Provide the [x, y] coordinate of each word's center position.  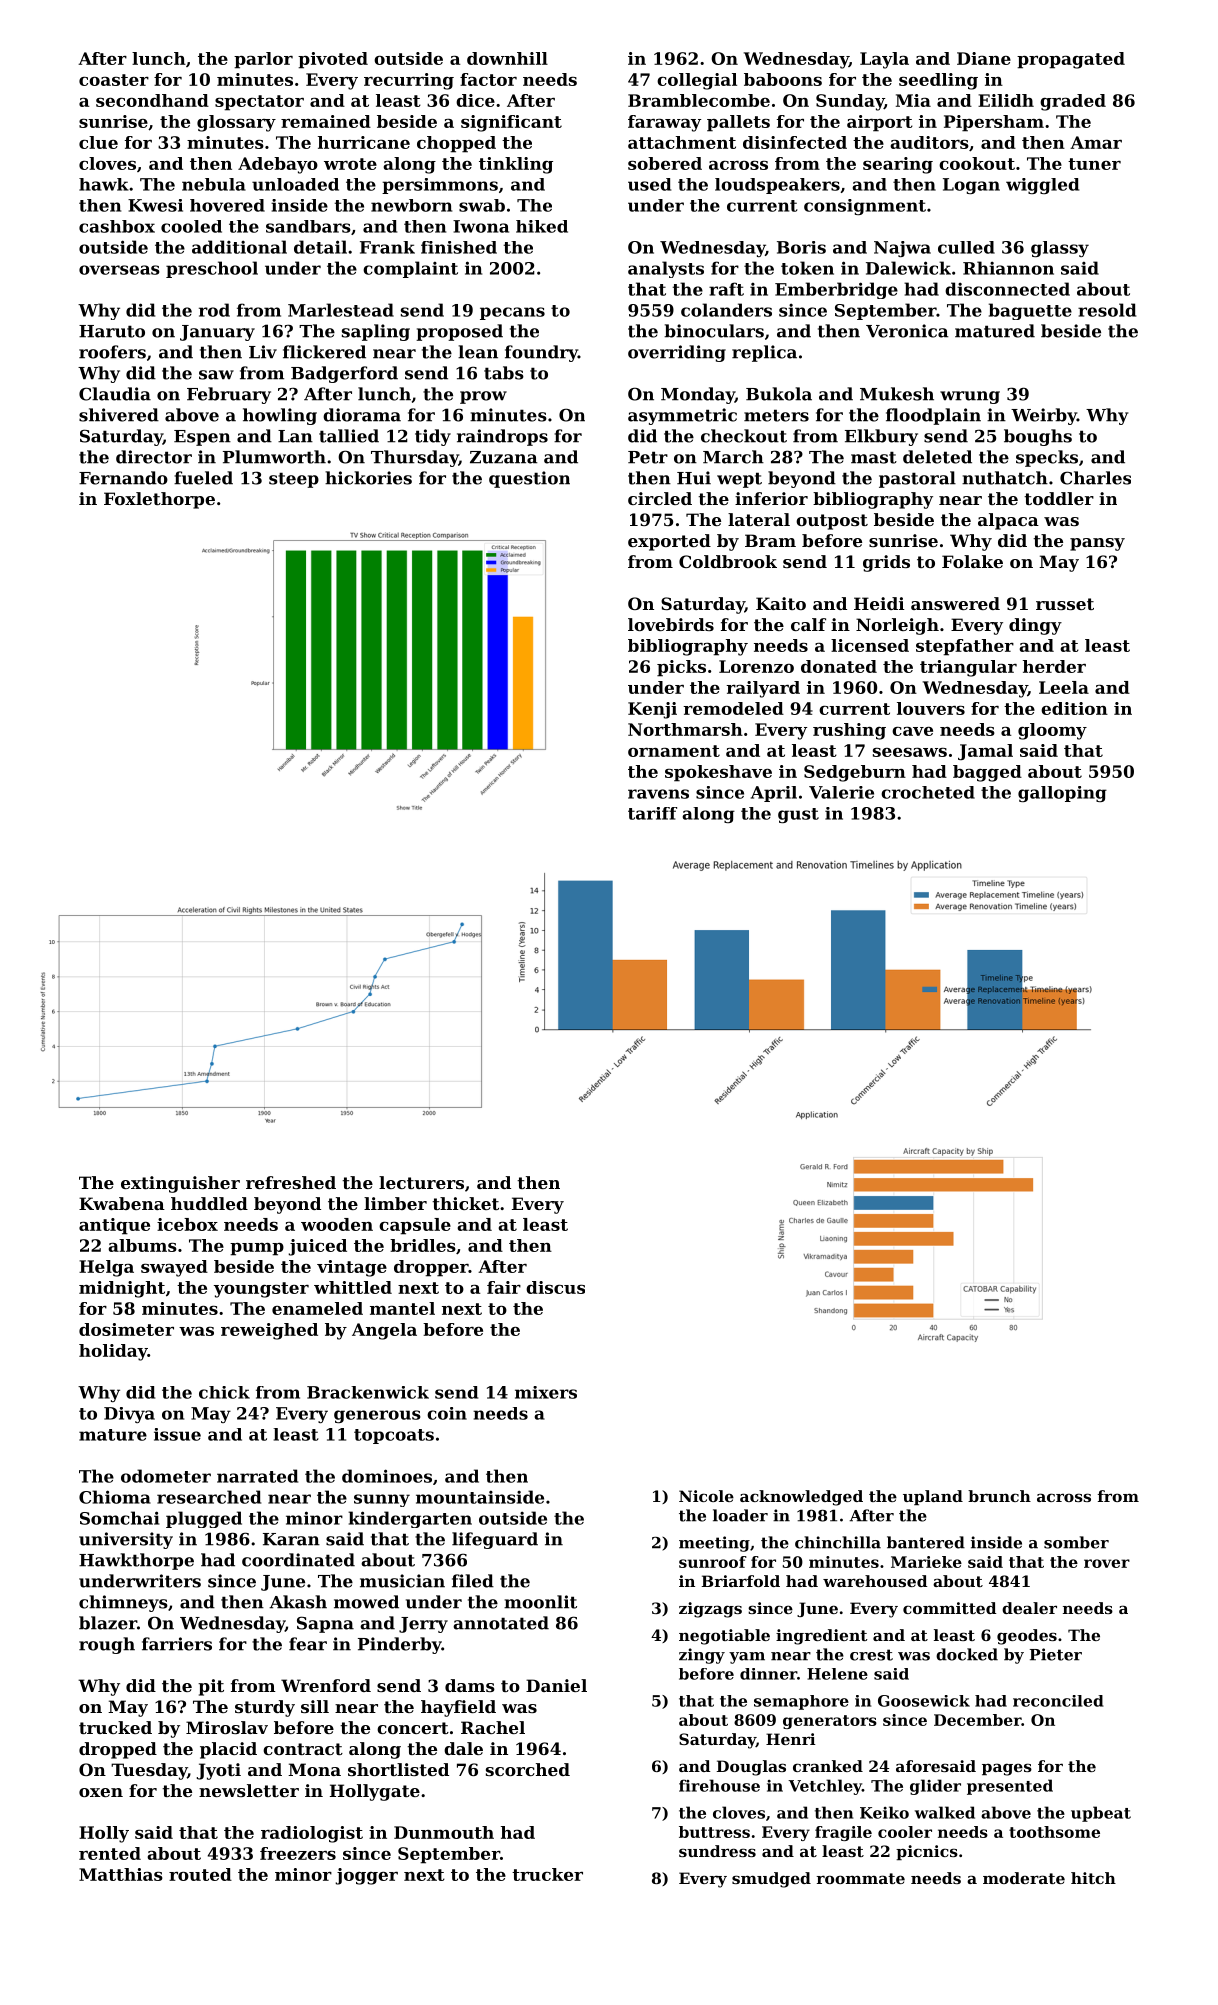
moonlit [540, 1602]
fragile [843, 1833]
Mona [314, 1769]
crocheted [928, 792]
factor [488, 79]
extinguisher [180, 1184]
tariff [652, 813]
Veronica [907, 331]
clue [98, 142]
